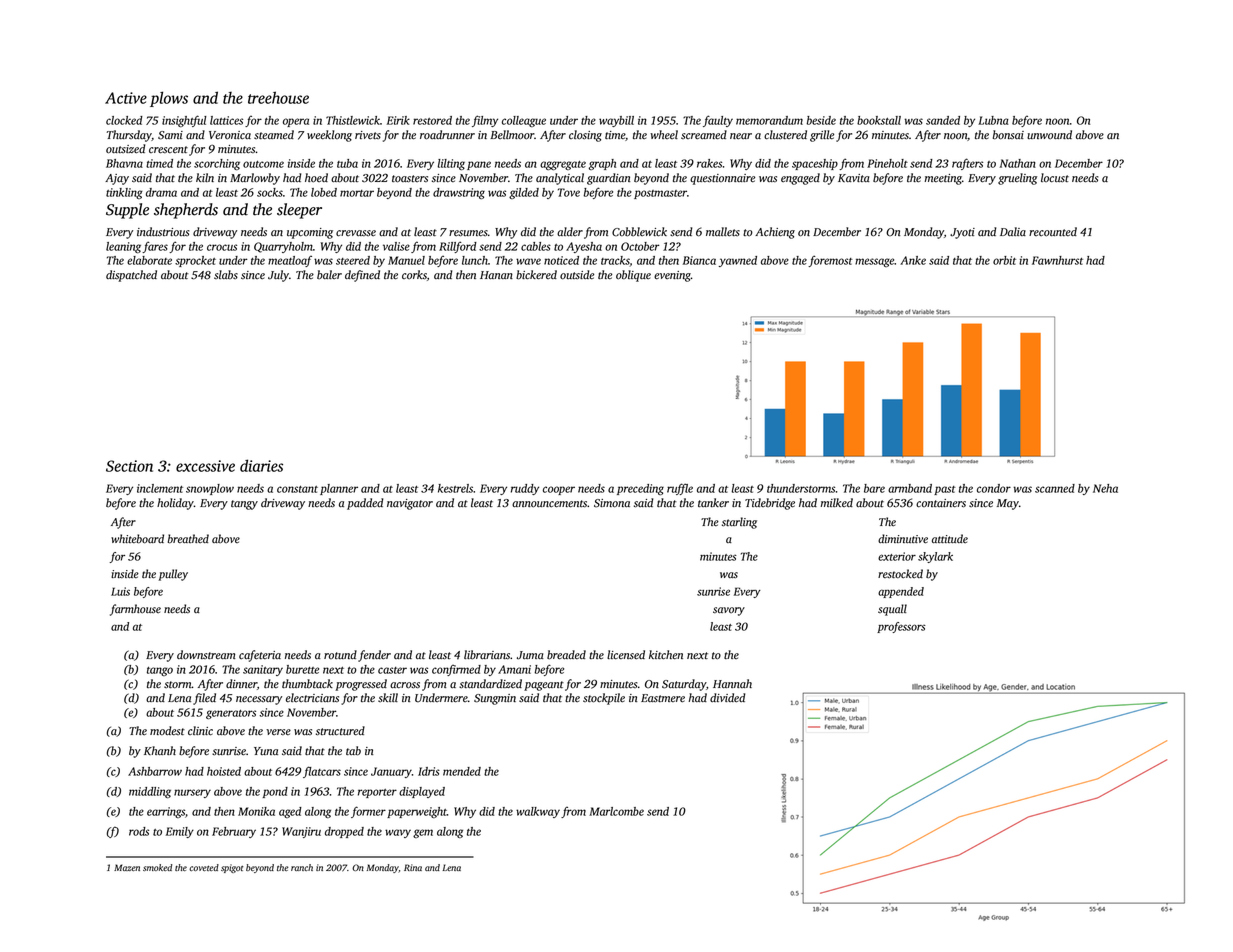 This screenshot has width=1233, height=952. I want to click on beside, so click(821, 120).
